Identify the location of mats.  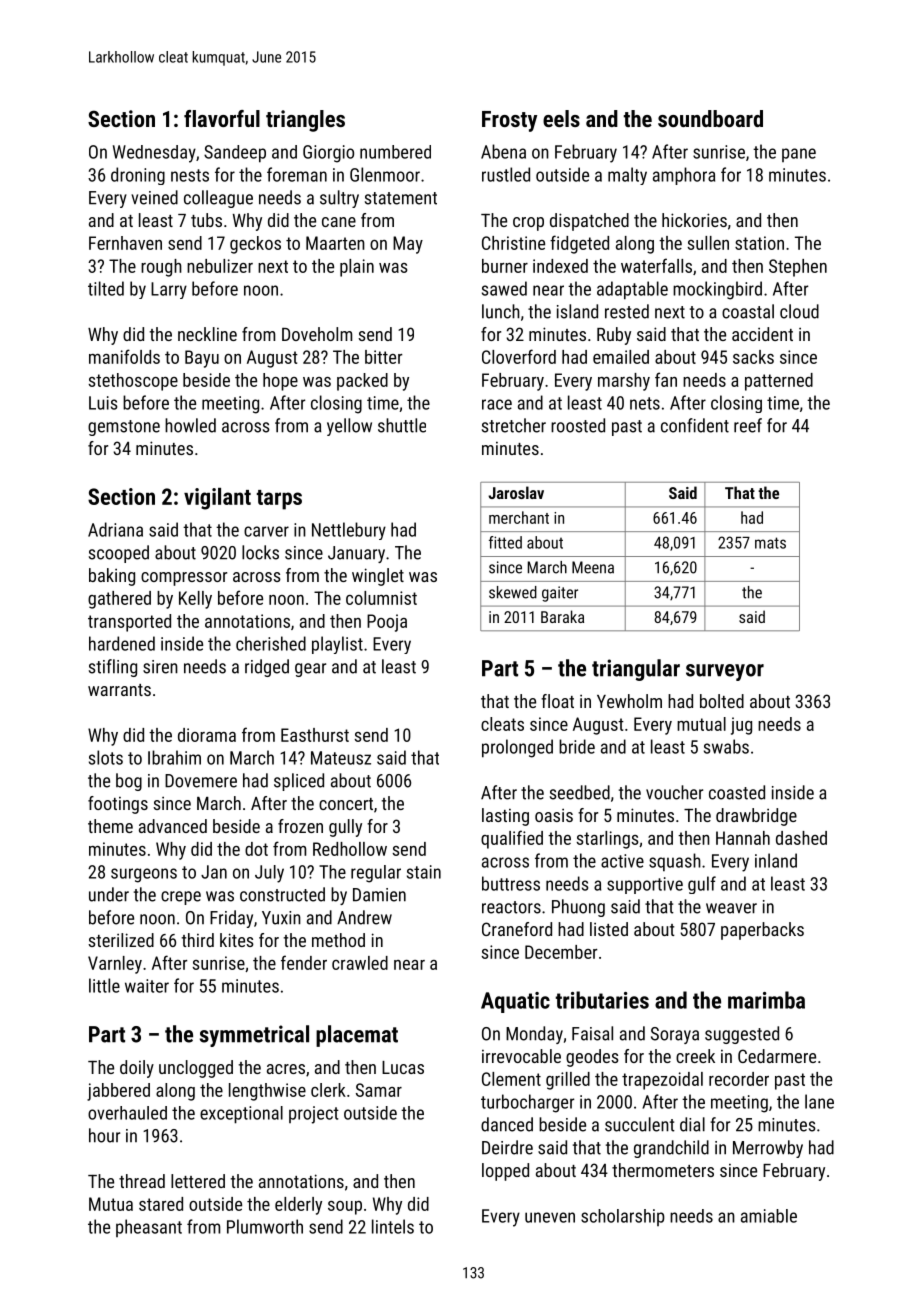
(770, 543).
